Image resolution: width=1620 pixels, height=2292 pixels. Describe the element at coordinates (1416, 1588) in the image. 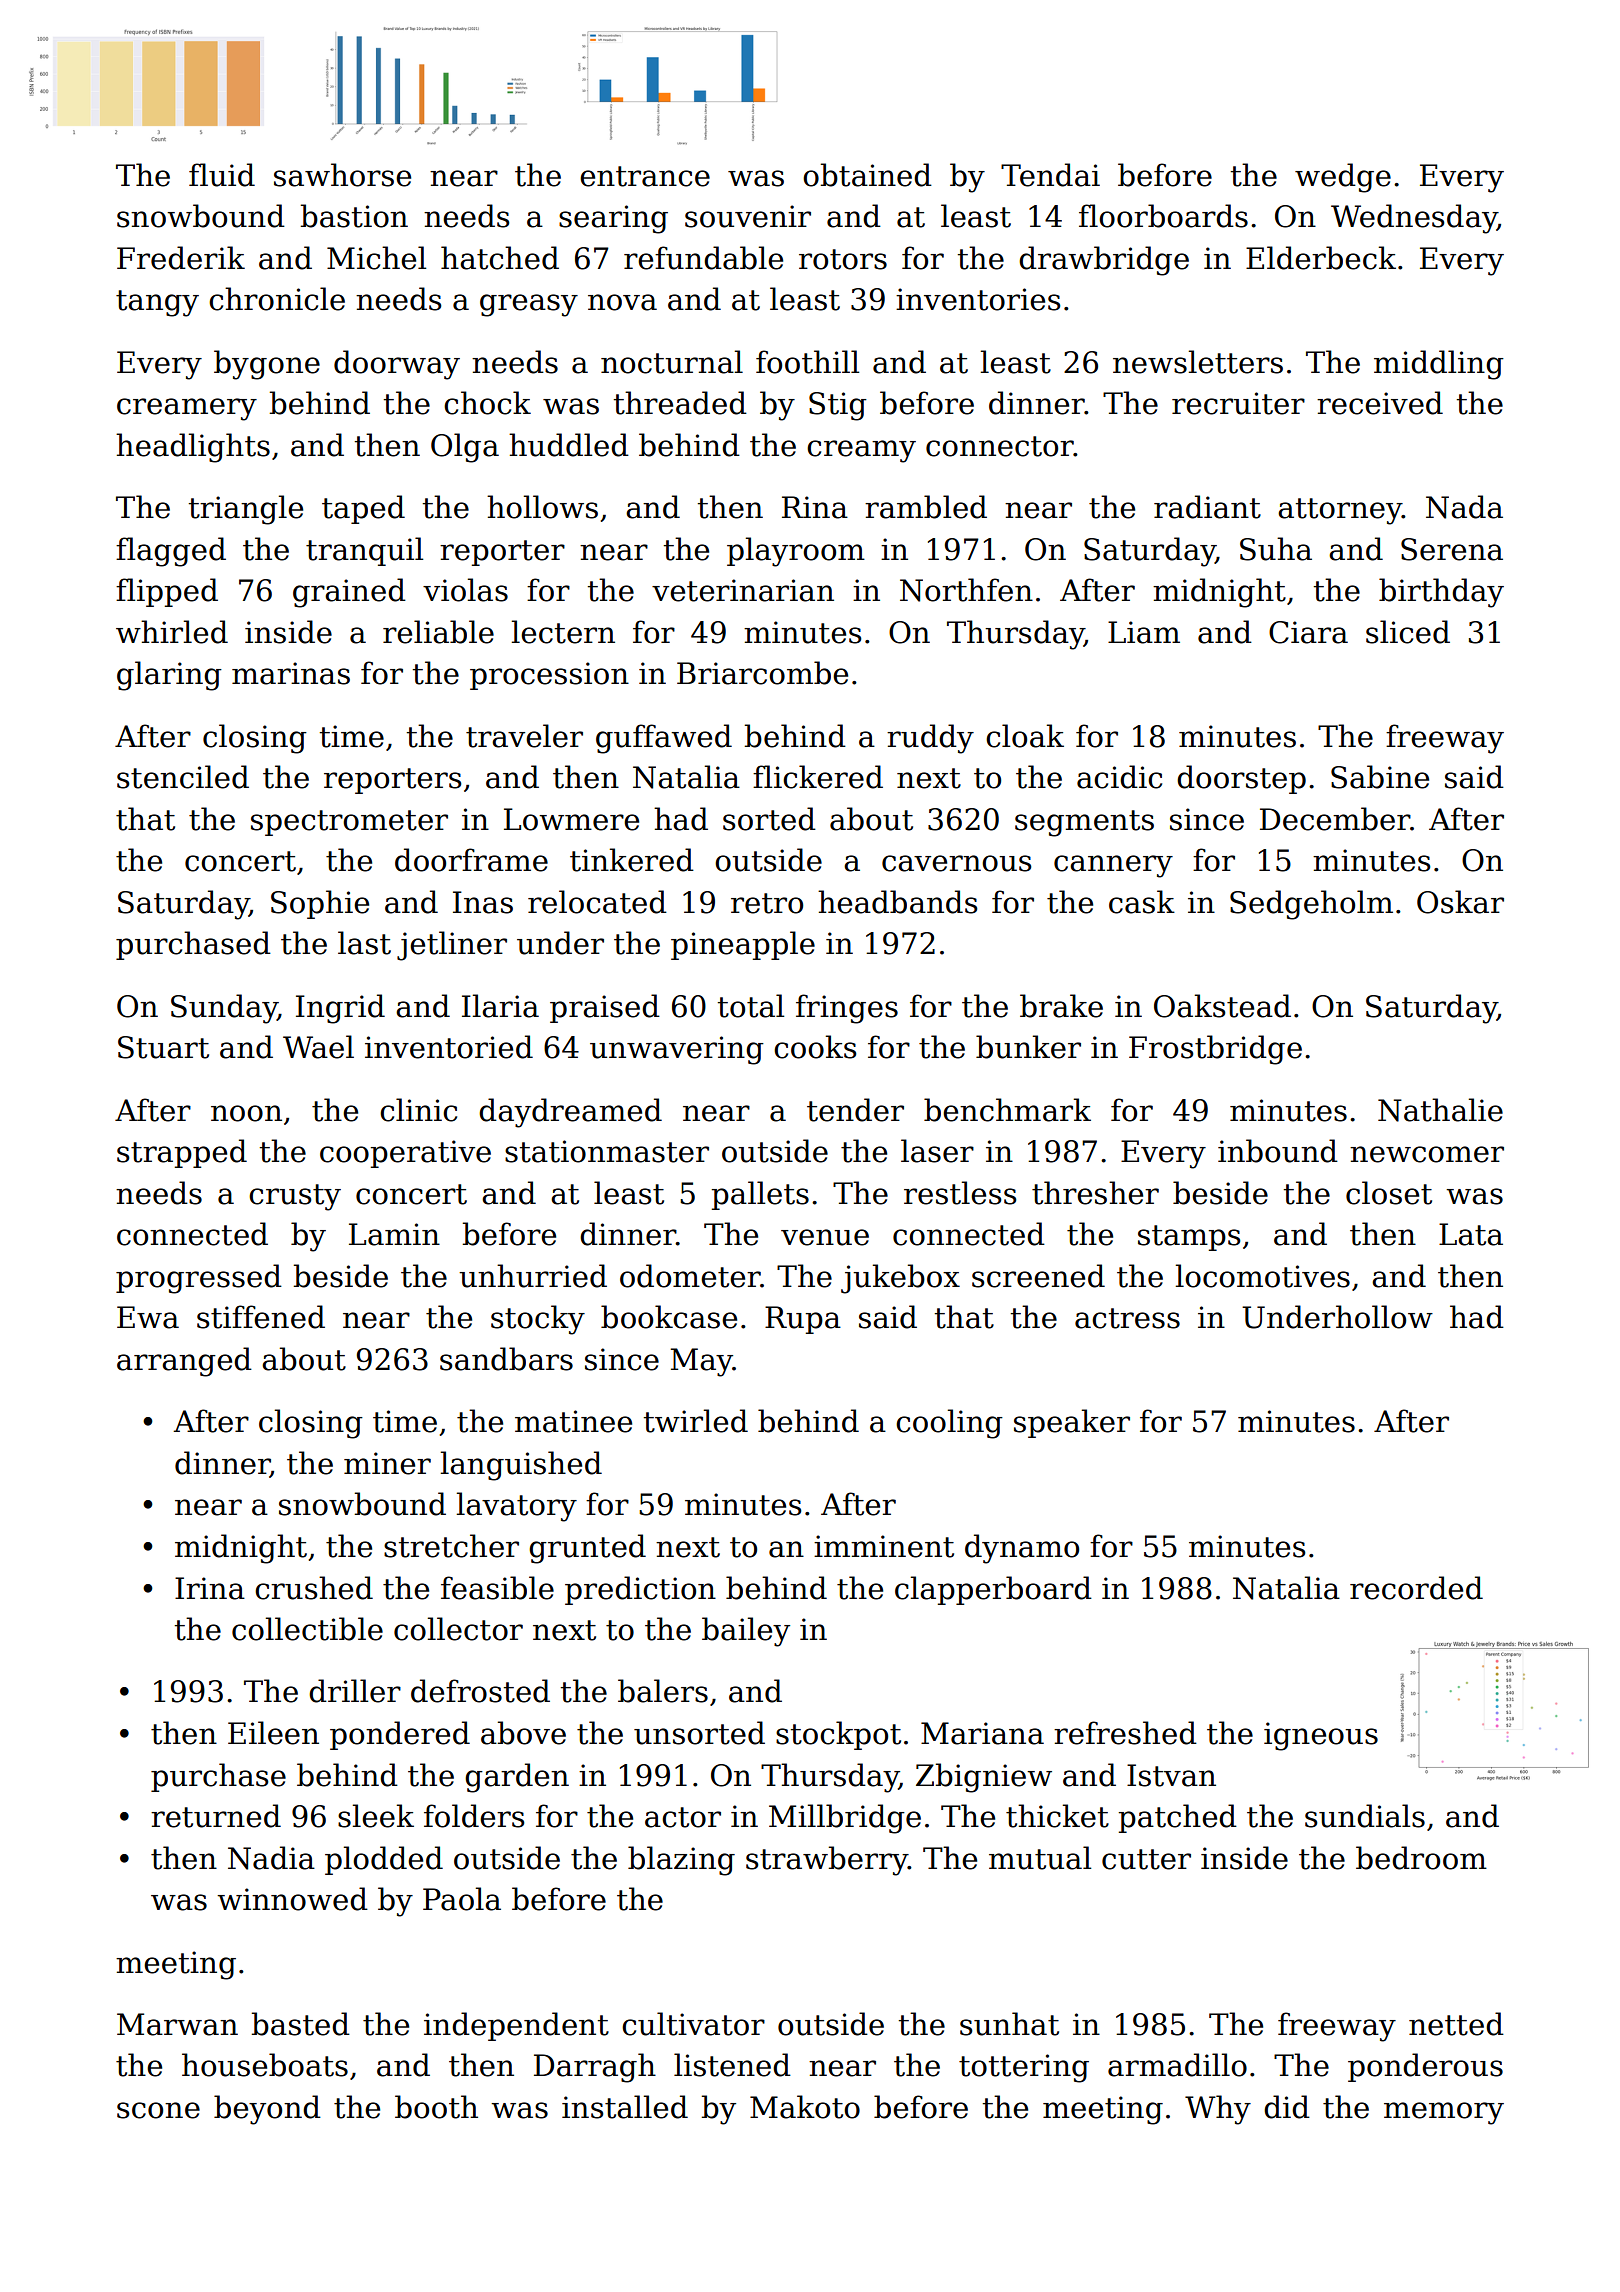

I see `recorded` at that location.
